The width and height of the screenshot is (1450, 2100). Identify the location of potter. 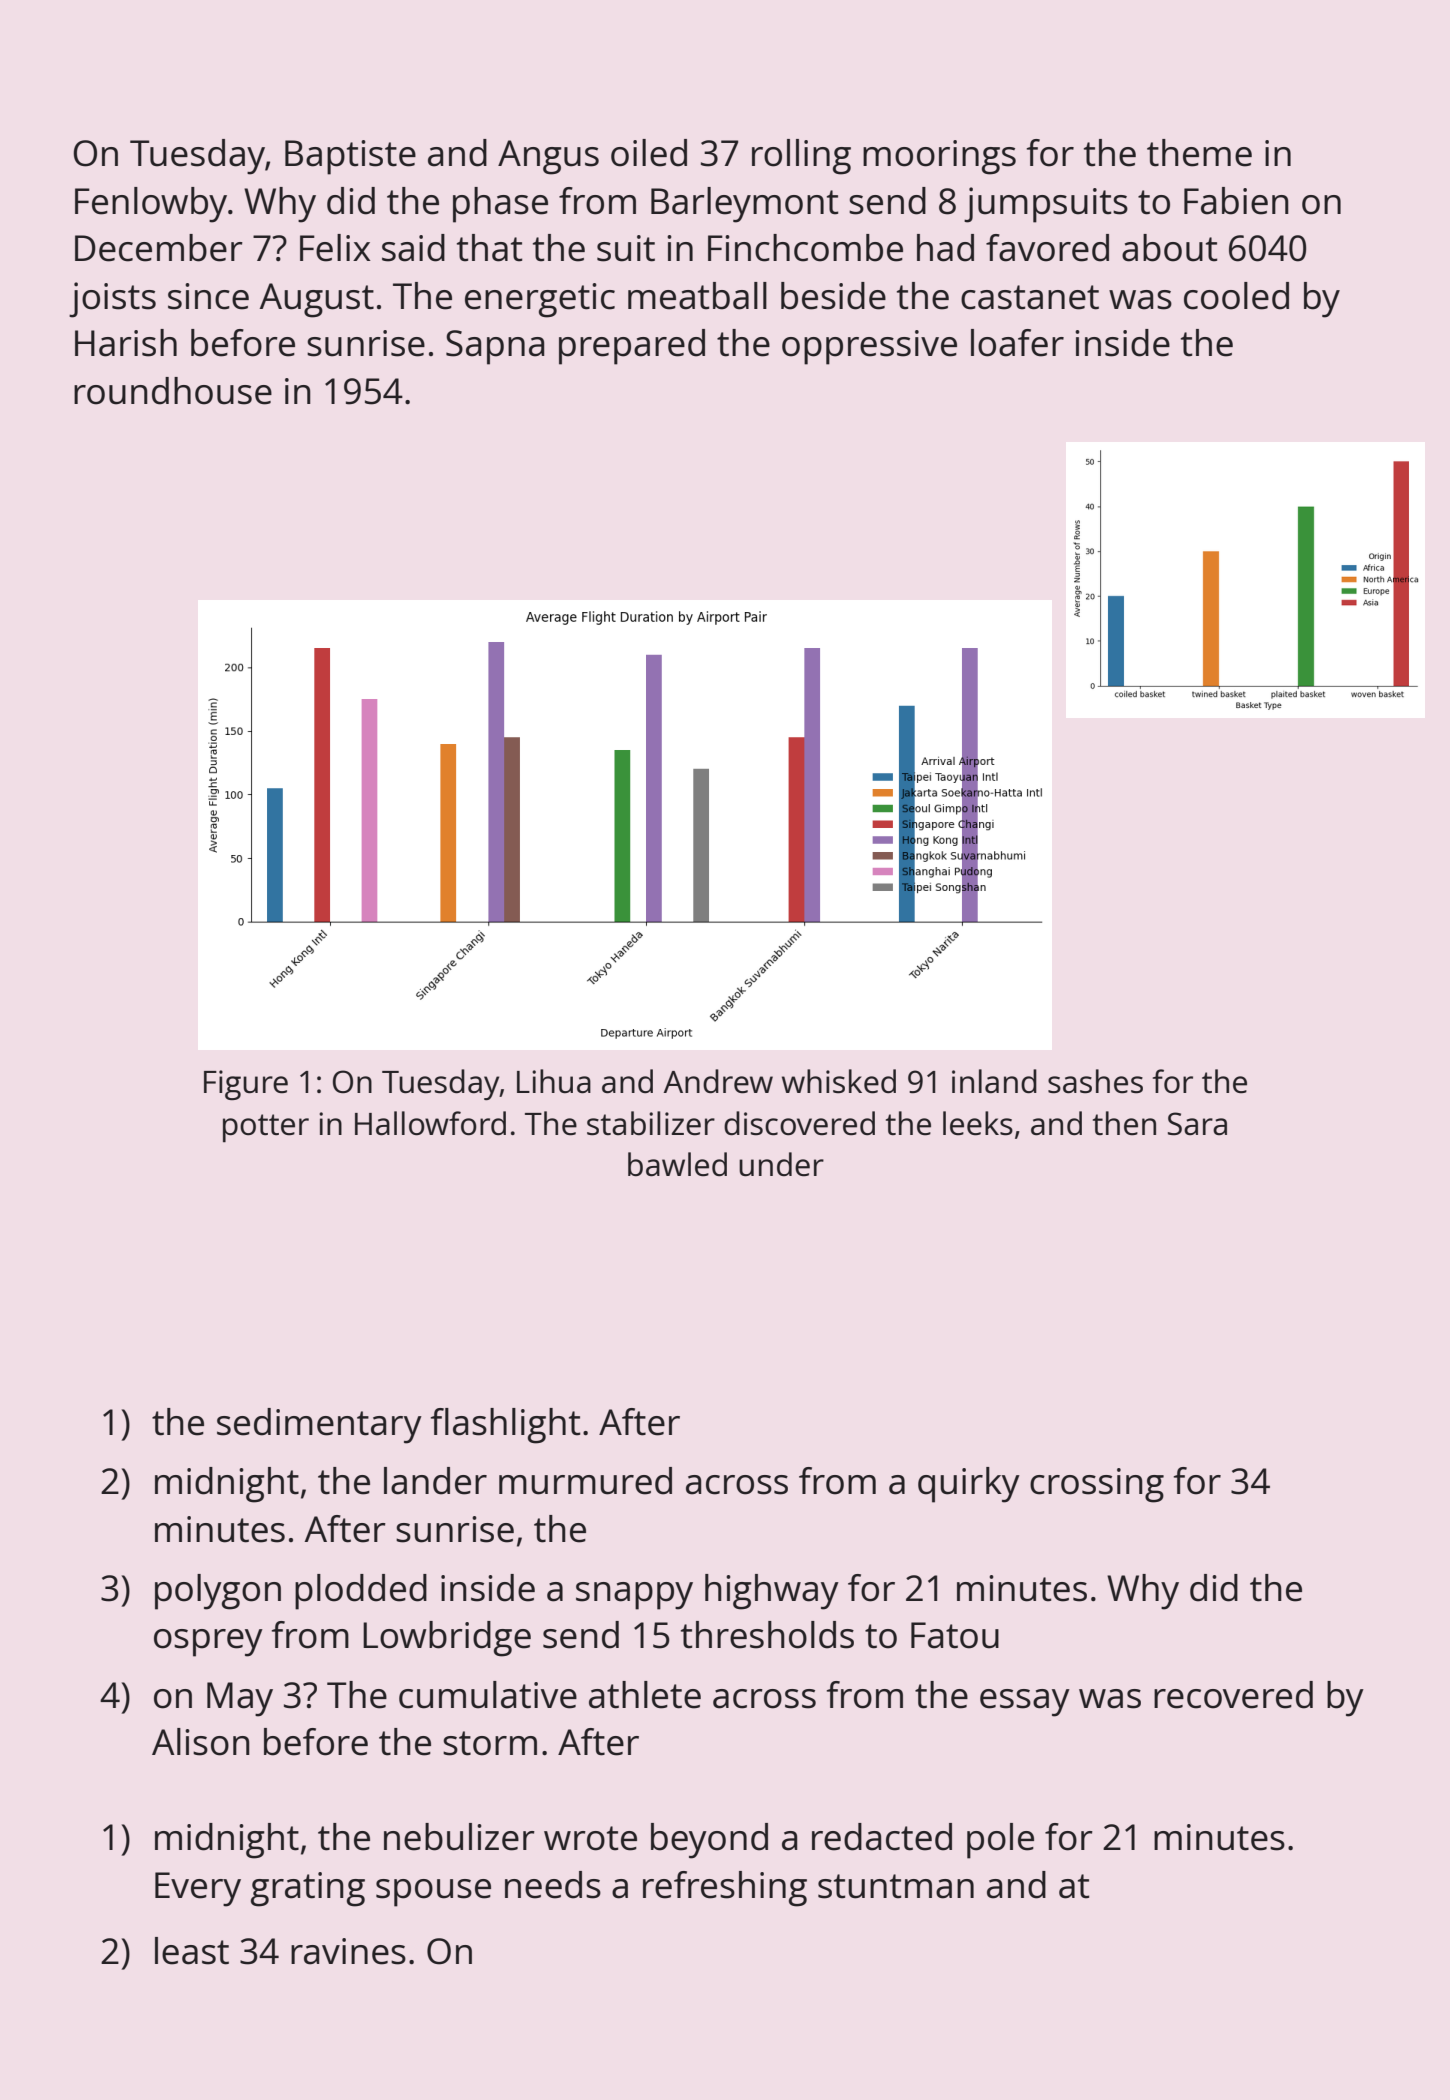
(266, 1128).
